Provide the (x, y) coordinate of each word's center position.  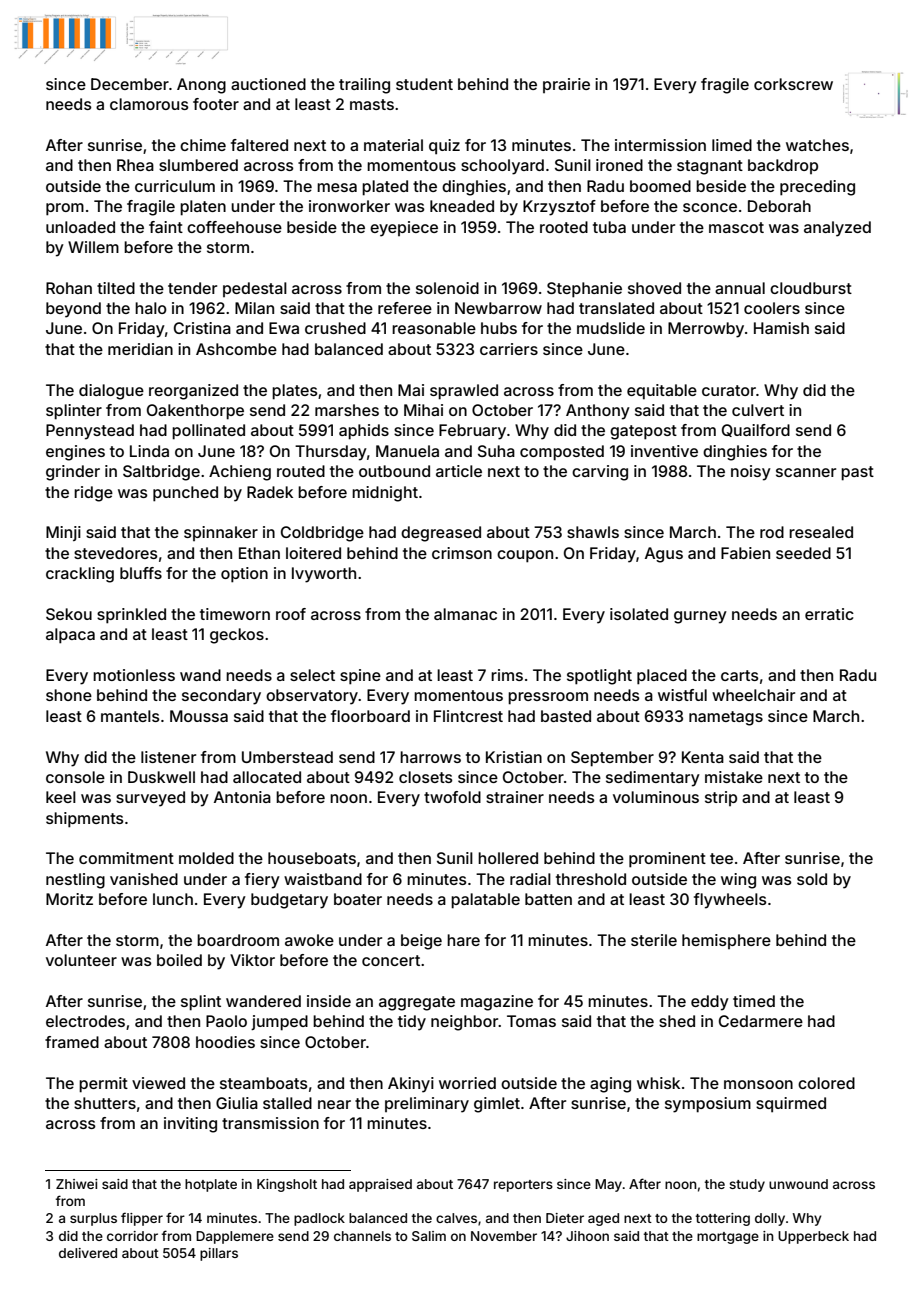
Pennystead (90, 432)
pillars (219, 1254)
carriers (509, 349)
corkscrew (793, 84)
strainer (515, 797)
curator (729, 390)
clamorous (149, 104)
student (424, 84)
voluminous (656, 797)
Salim (429, 1236)
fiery (262, 881)
